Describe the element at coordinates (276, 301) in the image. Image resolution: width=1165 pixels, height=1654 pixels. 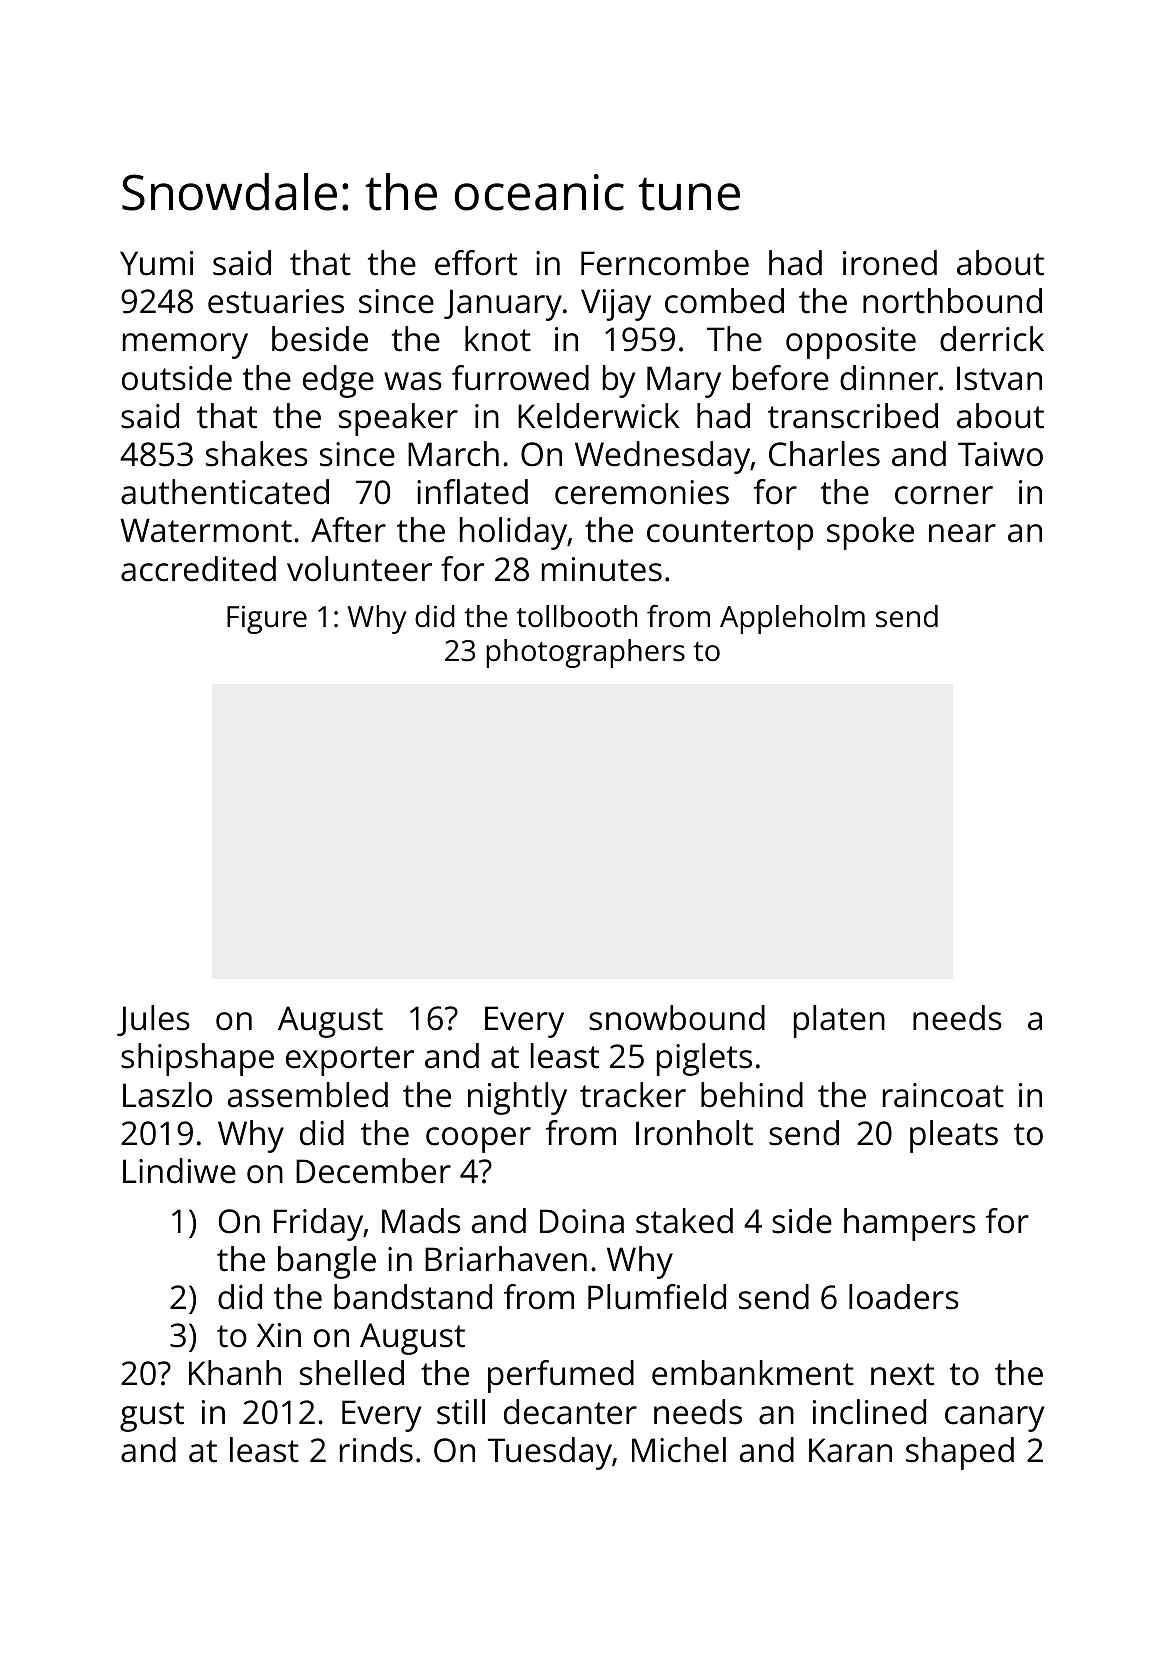
I see `estuaries` at that location.
